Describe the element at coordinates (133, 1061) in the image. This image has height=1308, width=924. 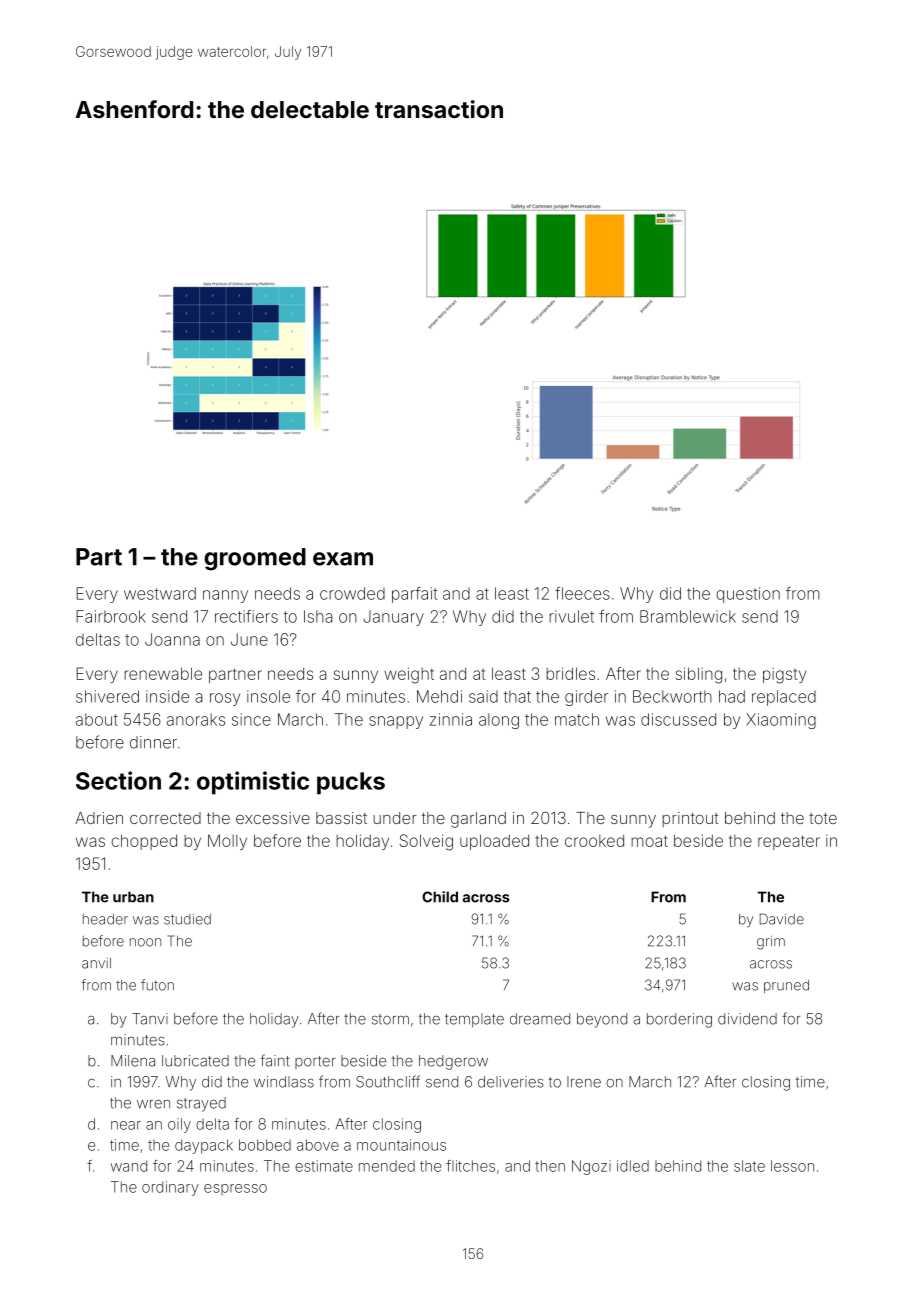
I see `Milena` at that location.
